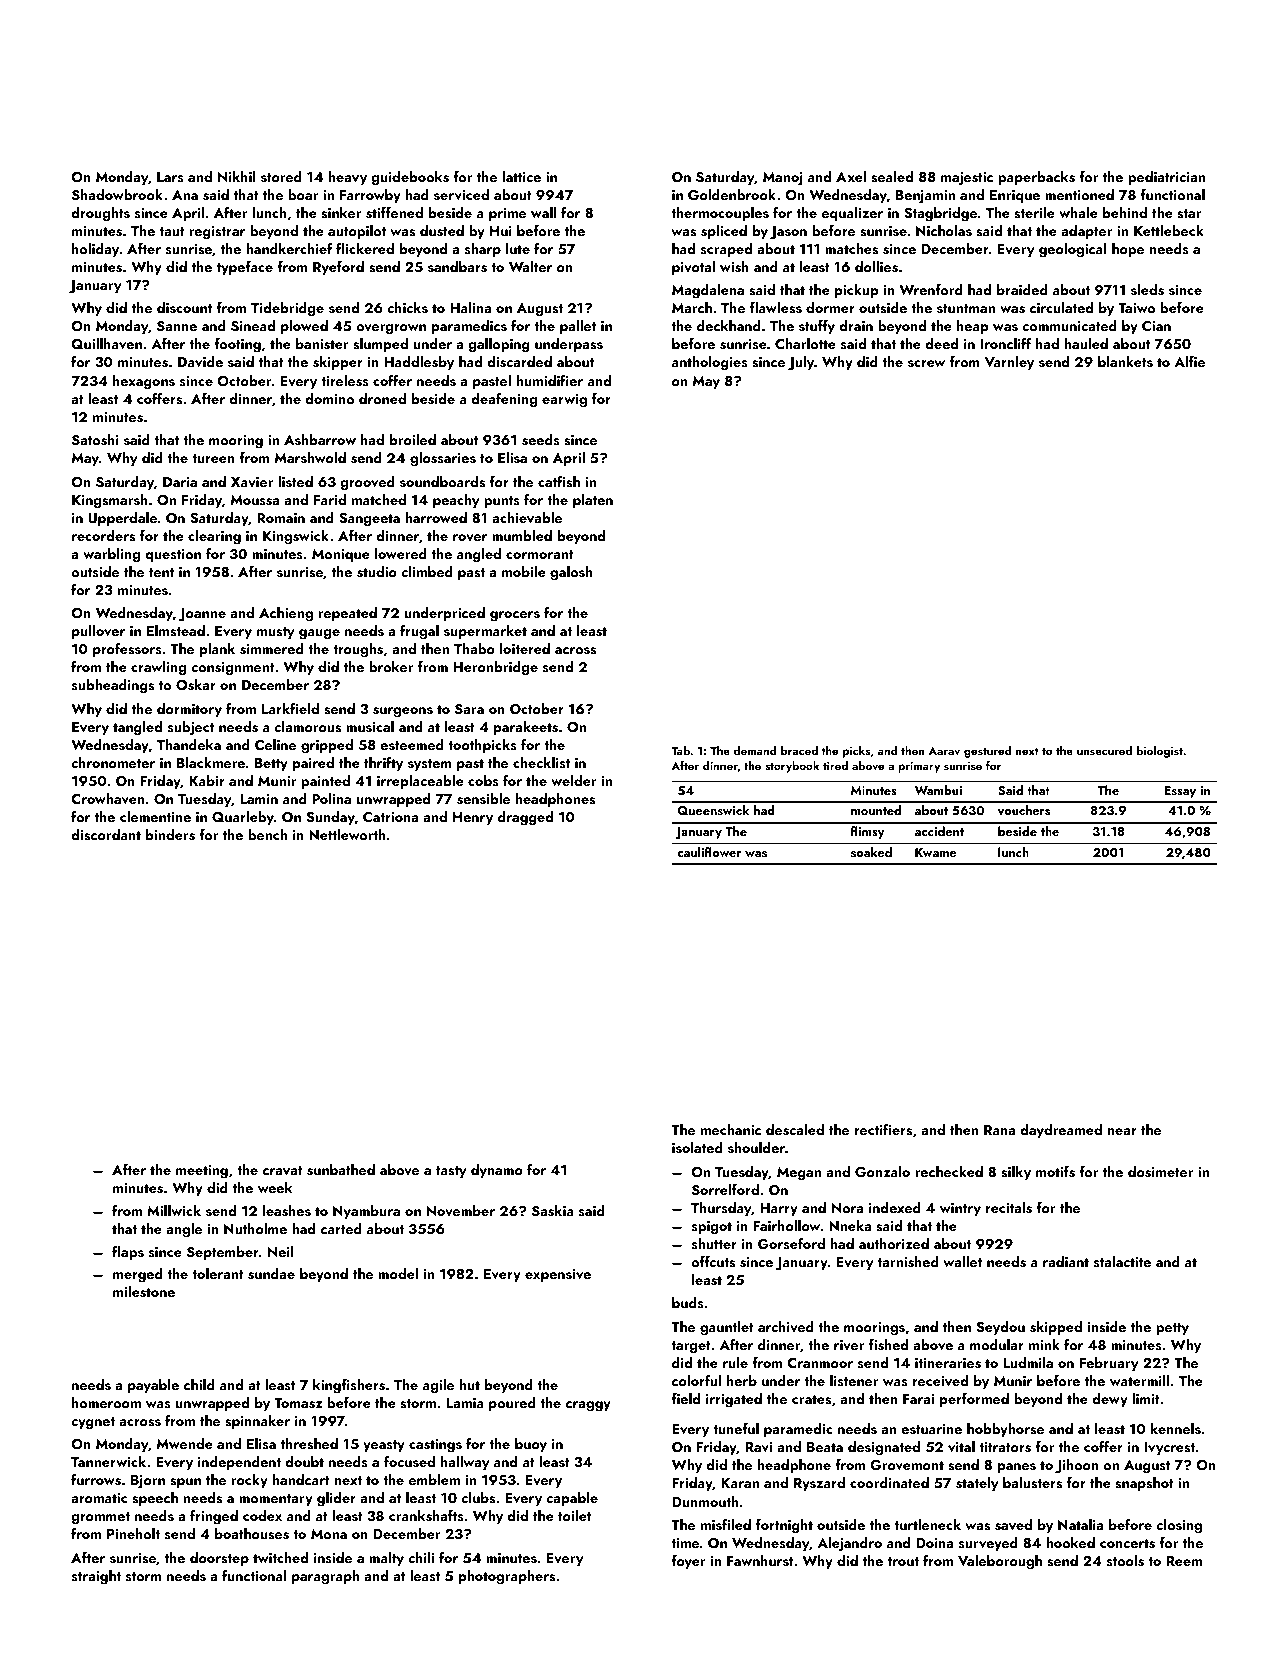 The height and width of the page is (1667, 1288). I want to click on meeting, so click(202, 1172).
